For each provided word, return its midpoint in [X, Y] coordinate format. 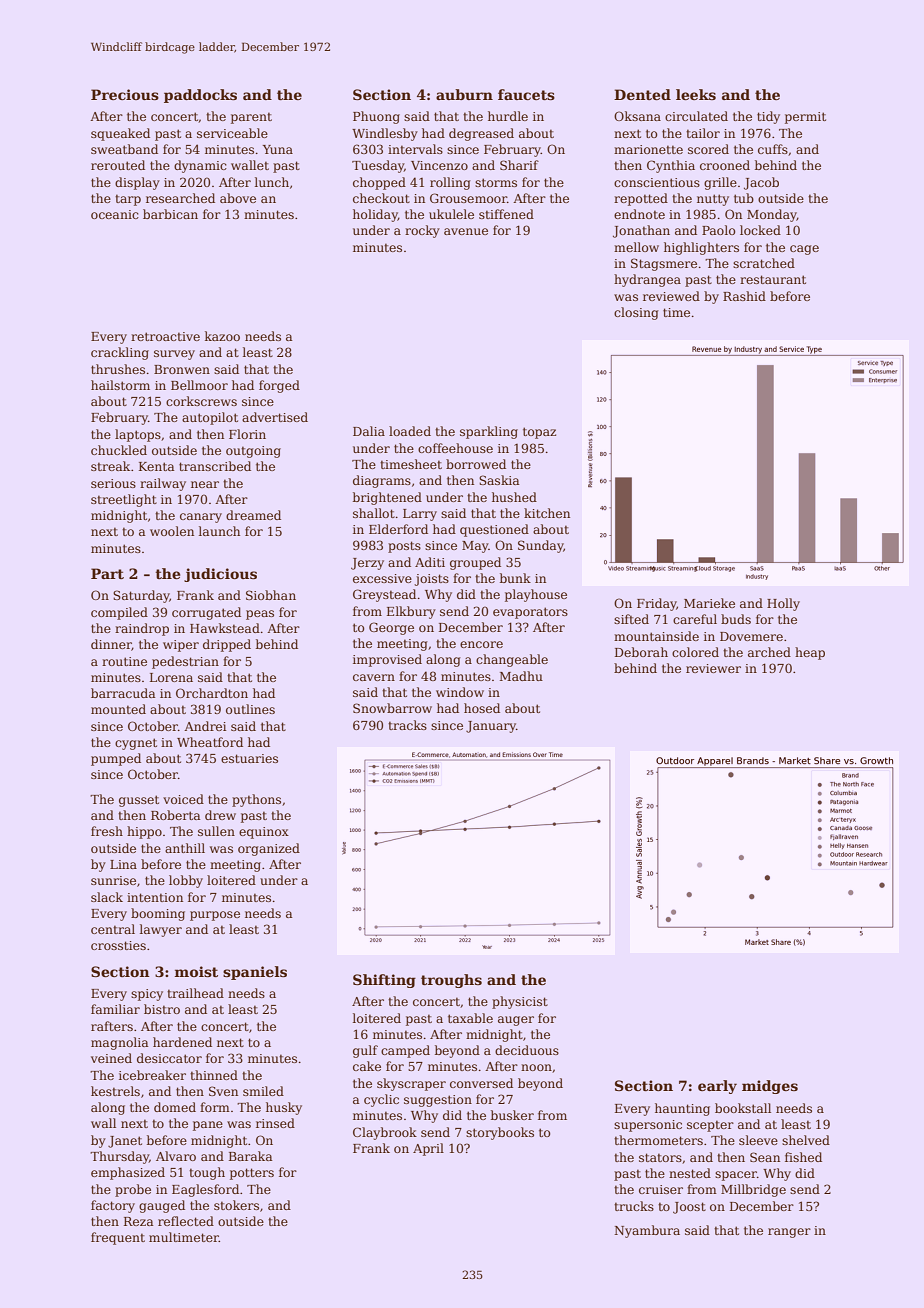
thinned [214, 1075]
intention [155, 897]
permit [805, 118]
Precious [125, 94]
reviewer [713, 668]
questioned [494, 530]
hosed [482, 708]
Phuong [376, 117]
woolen [172, 531]
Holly [783, 604]
